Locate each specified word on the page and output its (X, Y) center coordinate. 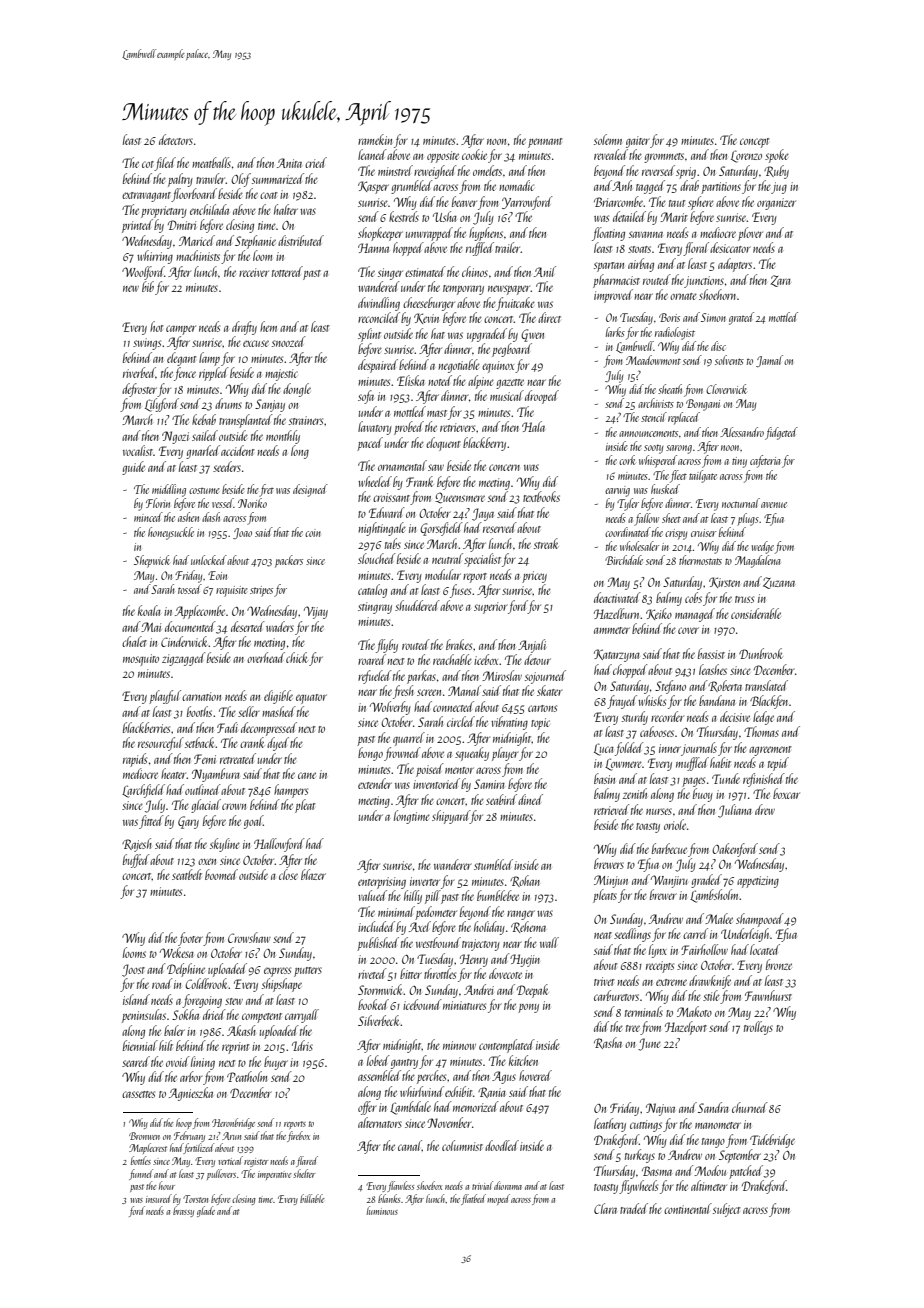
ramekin (375, 139)
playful (165, 697)
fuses (460, 591)
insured (159, 1198)
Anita (289, 163)
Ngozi (175, 437)
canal (410, 1145)
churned (750, 1107)
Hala (533, 426)
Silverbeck (379, 1020)
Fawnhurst (768, 995)
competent (262, 1018)
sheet (671, 518)
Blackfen (769, 702)
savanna (646, 234)
